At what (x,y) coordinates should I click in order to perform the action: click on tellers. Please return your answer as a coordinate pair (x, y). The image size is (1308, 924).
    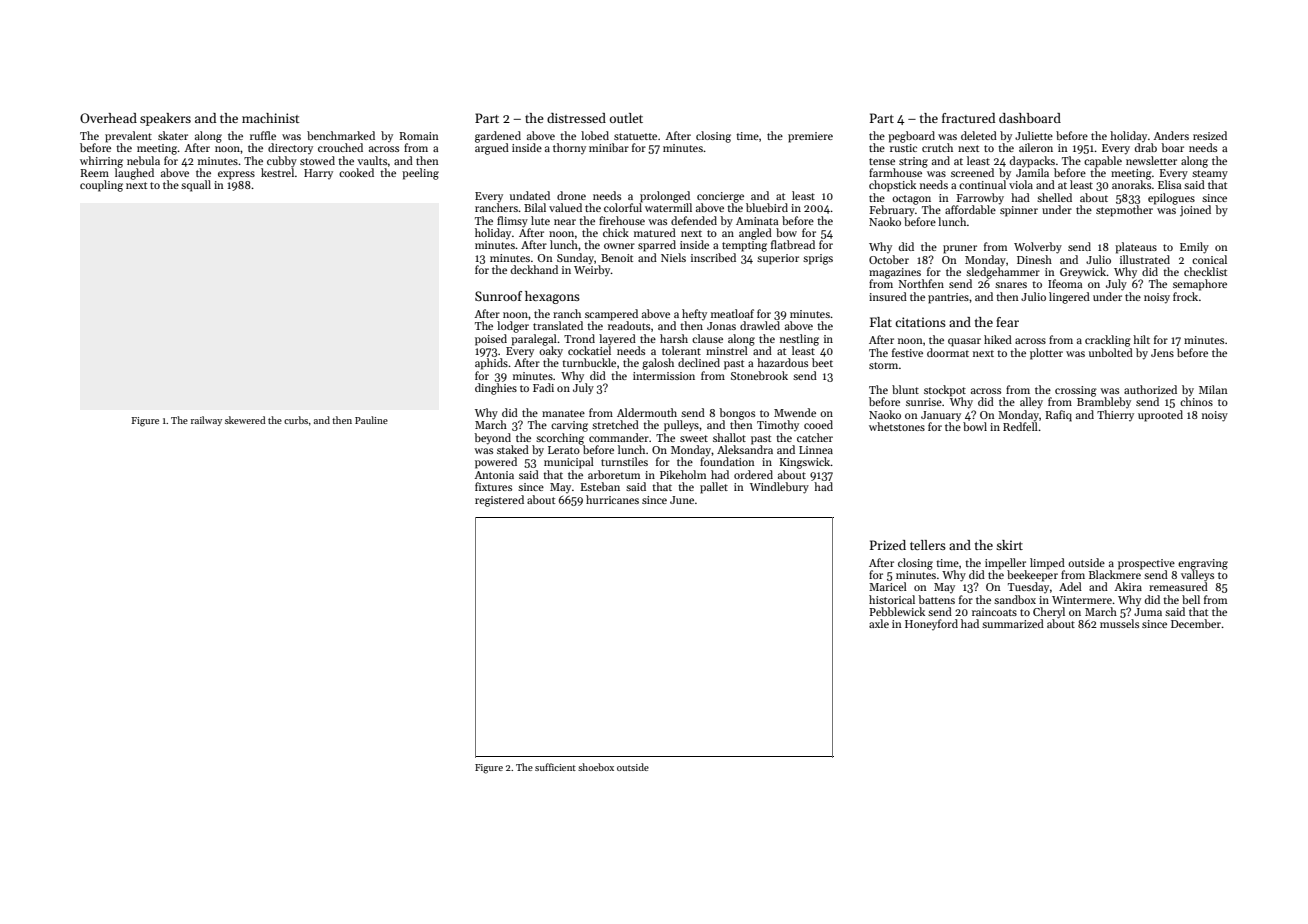
    Looking at the image, I should click on (928, 545).
